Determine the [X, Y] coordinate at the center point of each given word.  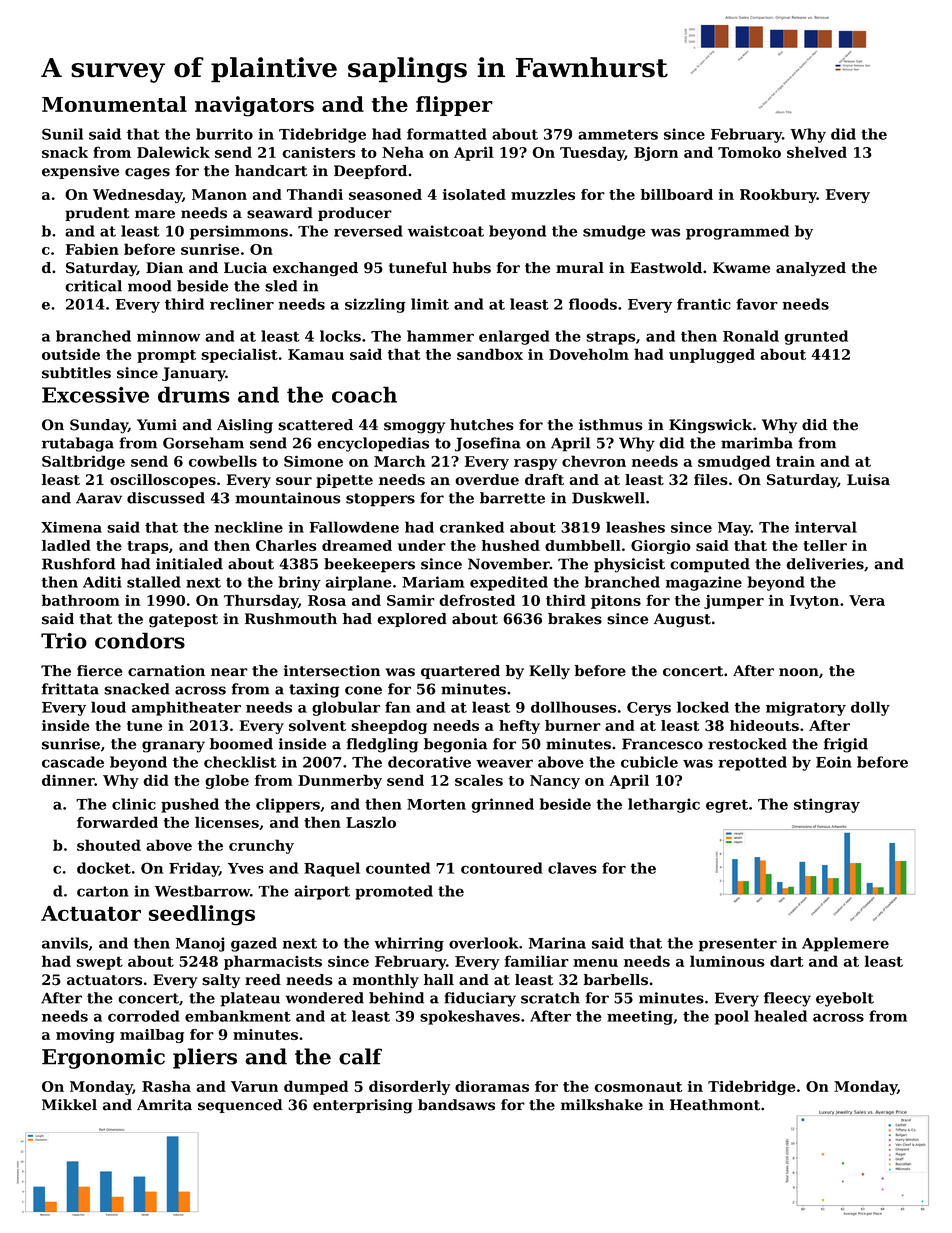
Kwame [741, 268]
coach [364, 394]
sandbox [490, 354]
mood [150, 286]
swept [99, 963]
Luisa [868, 479]
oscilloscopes [163, 481]
